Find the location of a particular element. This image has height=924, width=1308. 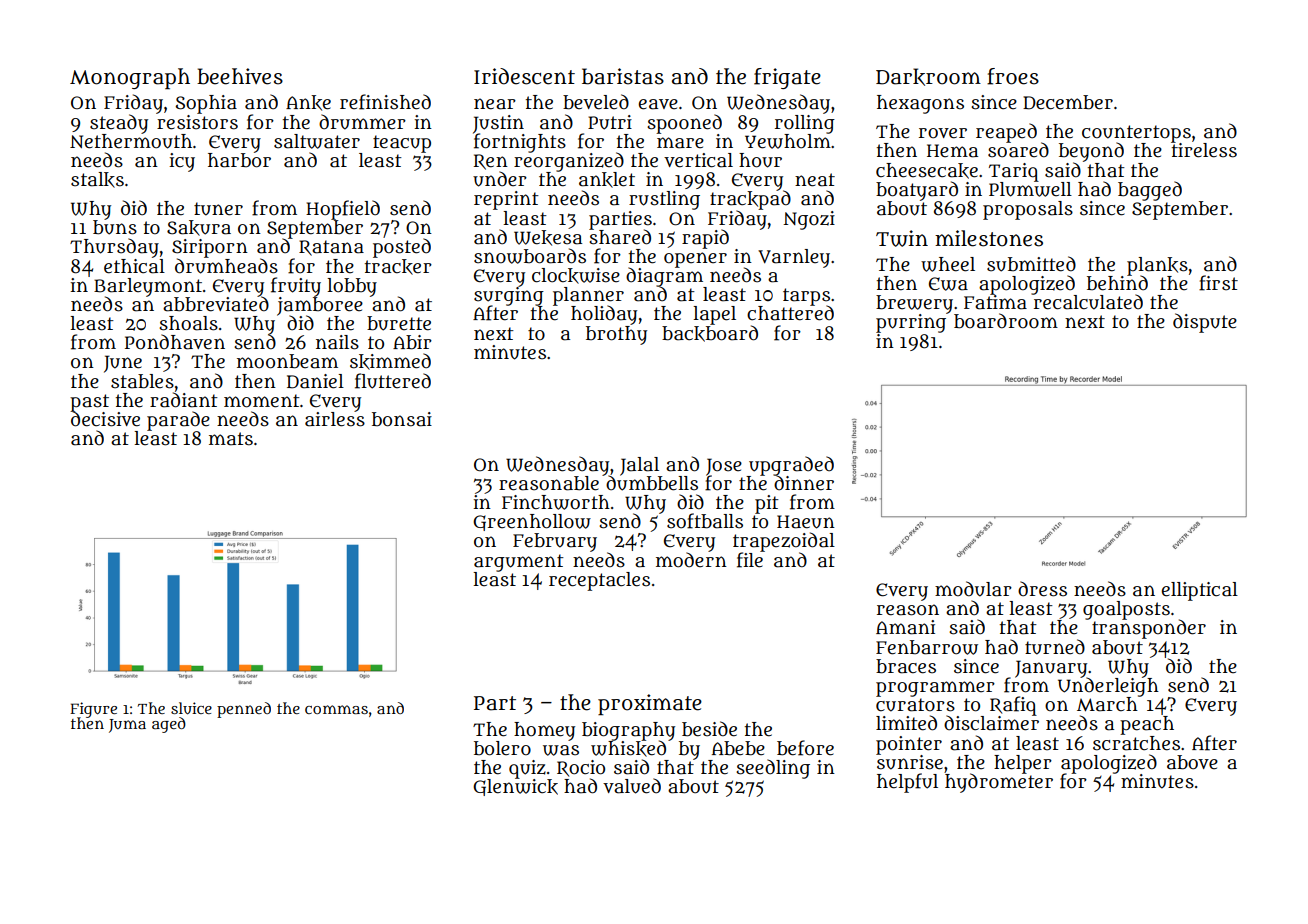

seedling is located at coordinates (773, 769).
